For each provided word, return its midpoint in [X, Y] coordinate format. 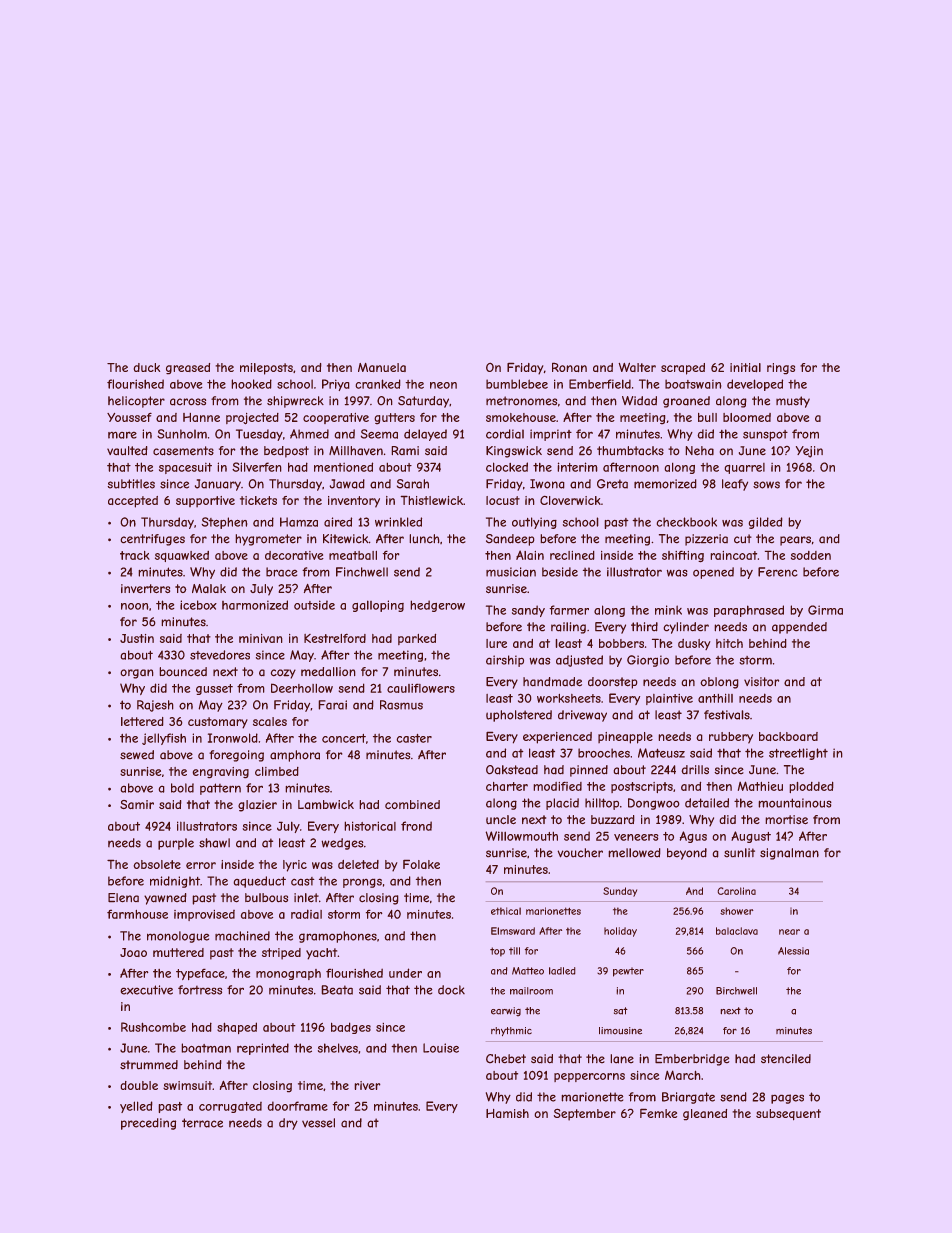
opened [713, 573]
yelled [136, 1107]
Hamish [507, 1113]
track [135, 555]
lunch [424, 539]
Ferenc [778, 572]
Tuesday [259, 435]
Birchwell [736, 991]
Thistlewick [431, 500]
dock [451, 990]
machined [242, 936]
